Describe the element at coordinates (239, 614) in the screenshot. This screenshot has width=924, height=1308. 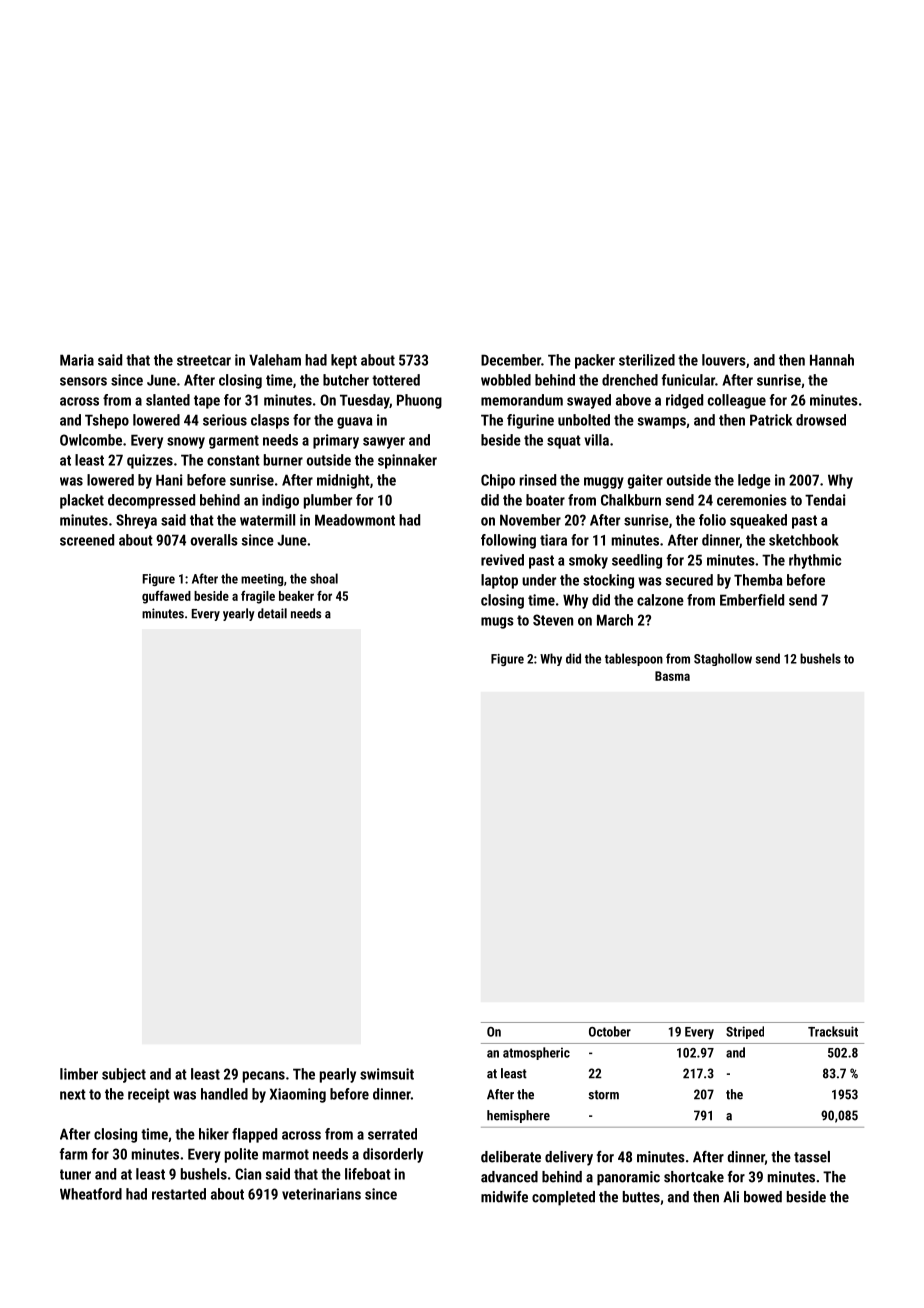
I see `yearly` at that location.
